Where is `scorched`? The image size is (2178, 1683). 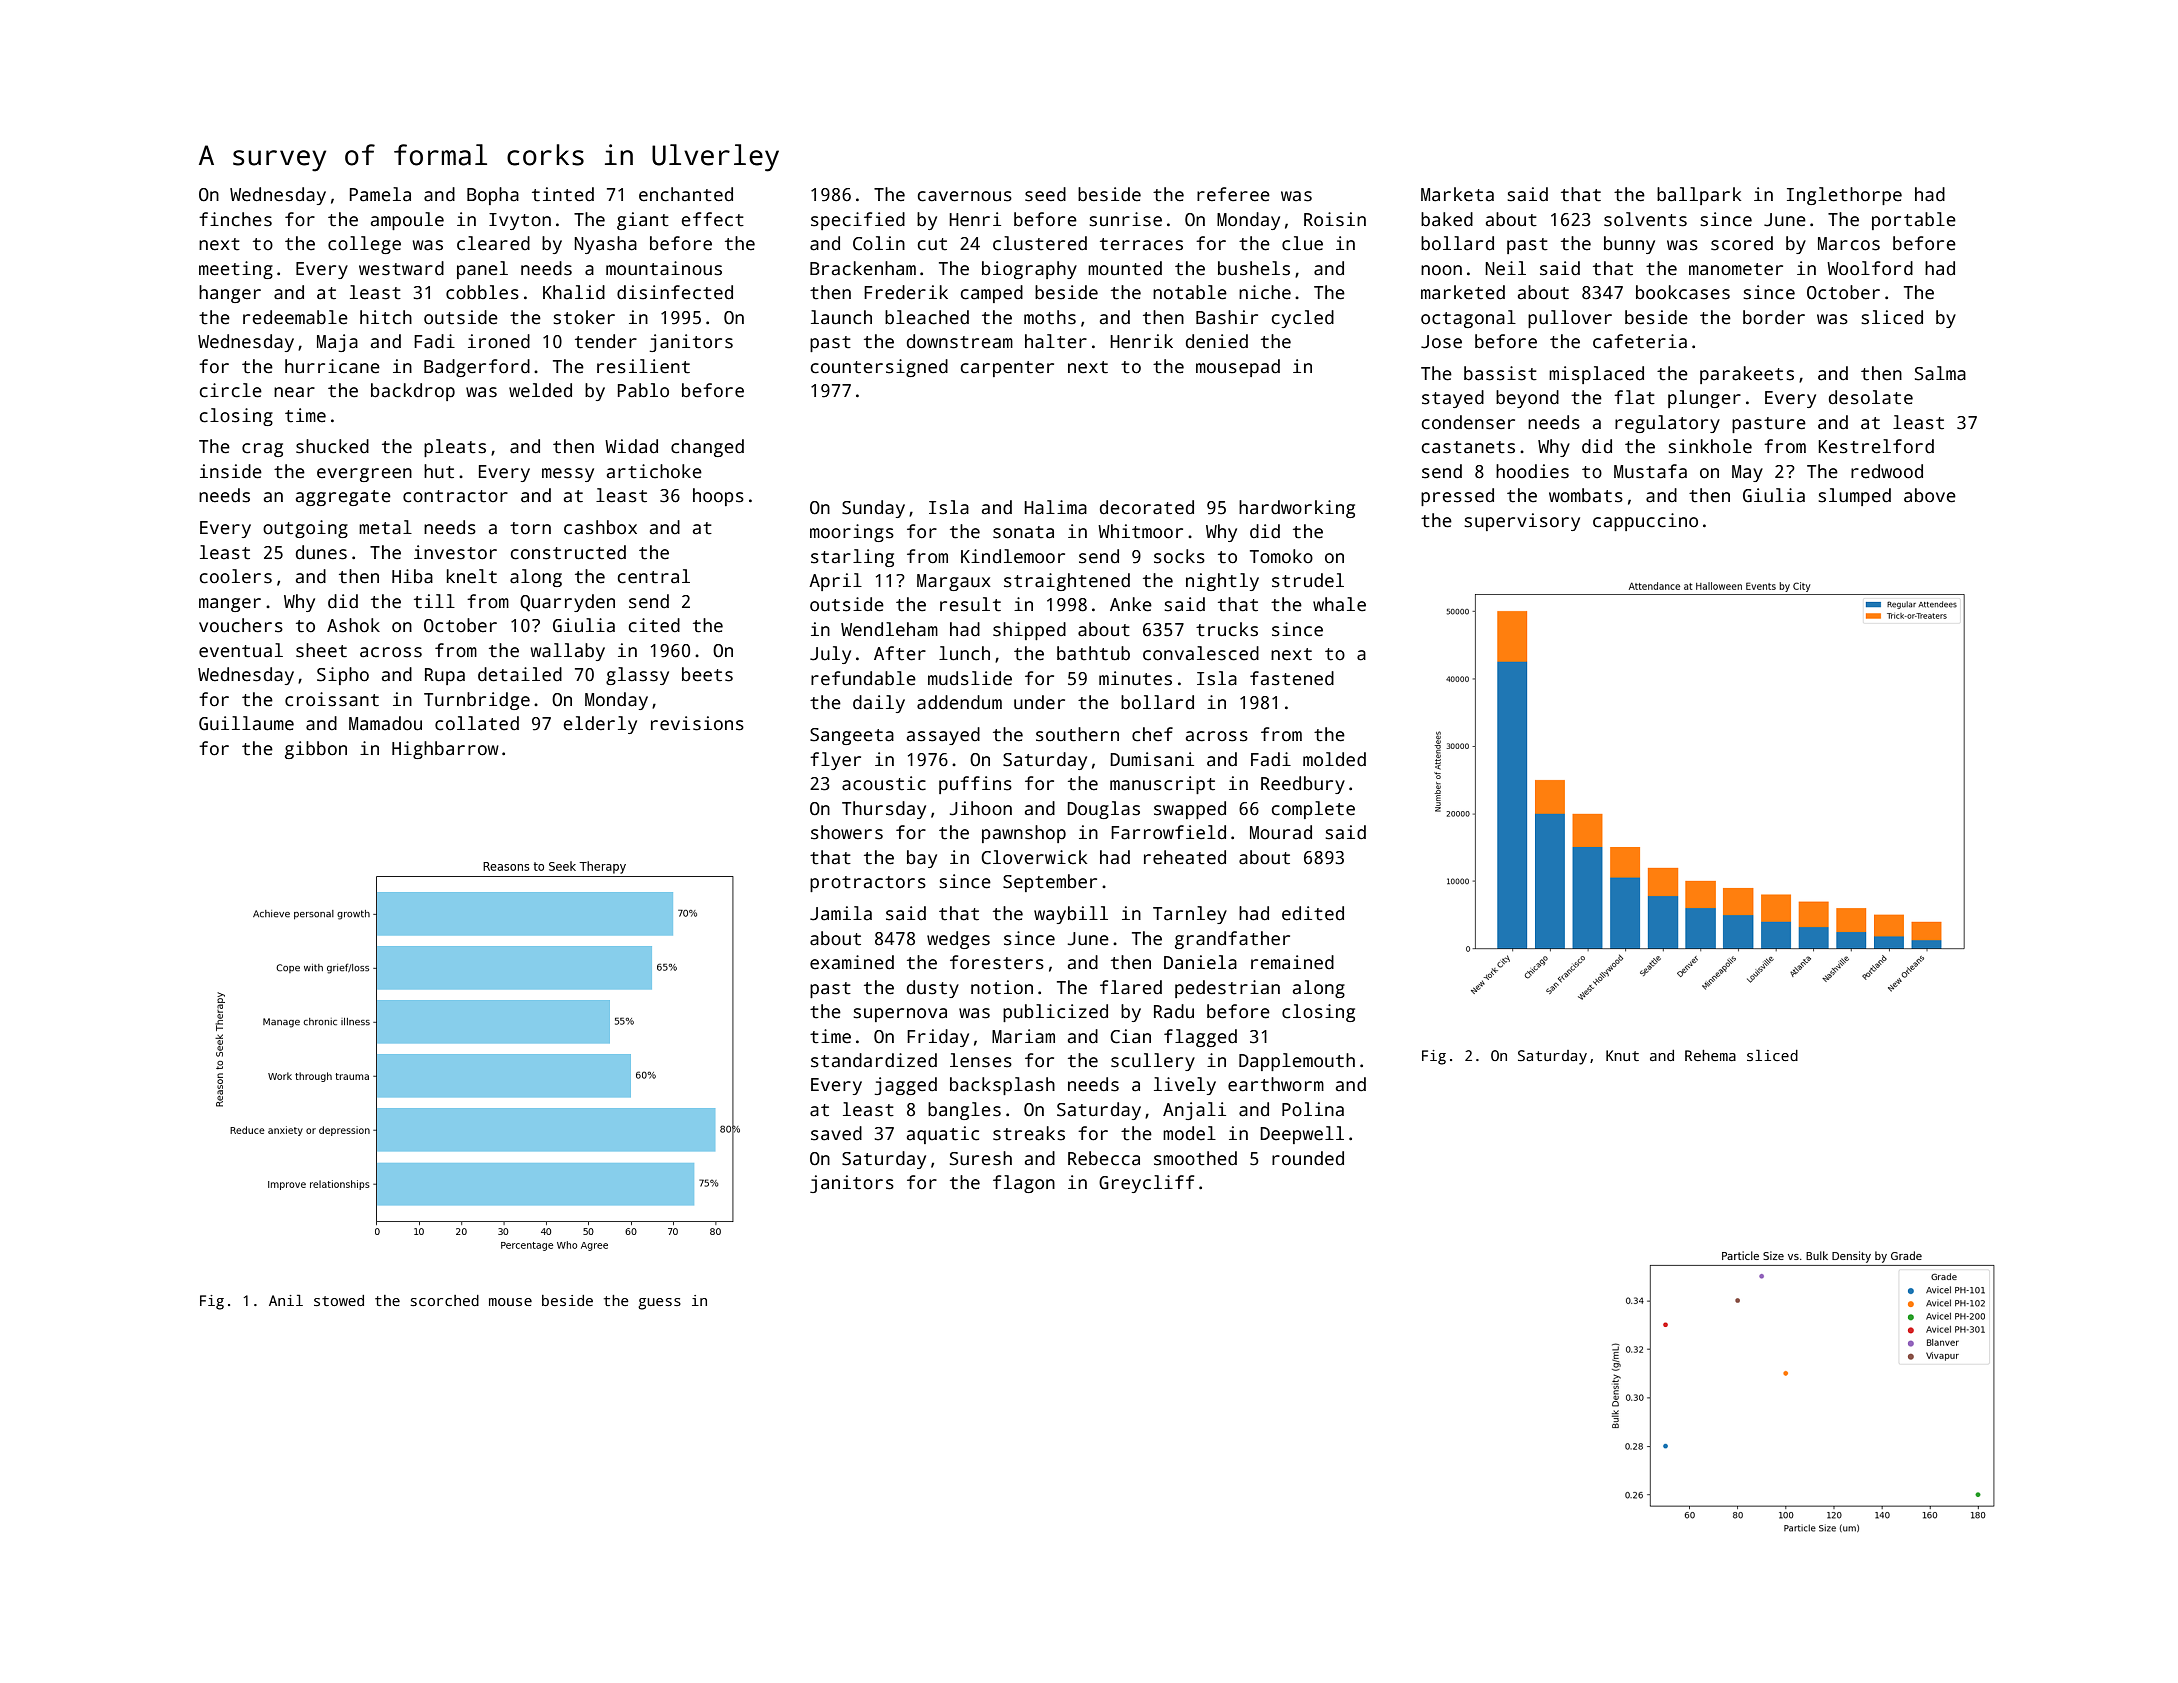 scorched is located at coordinates (444, 1300).
